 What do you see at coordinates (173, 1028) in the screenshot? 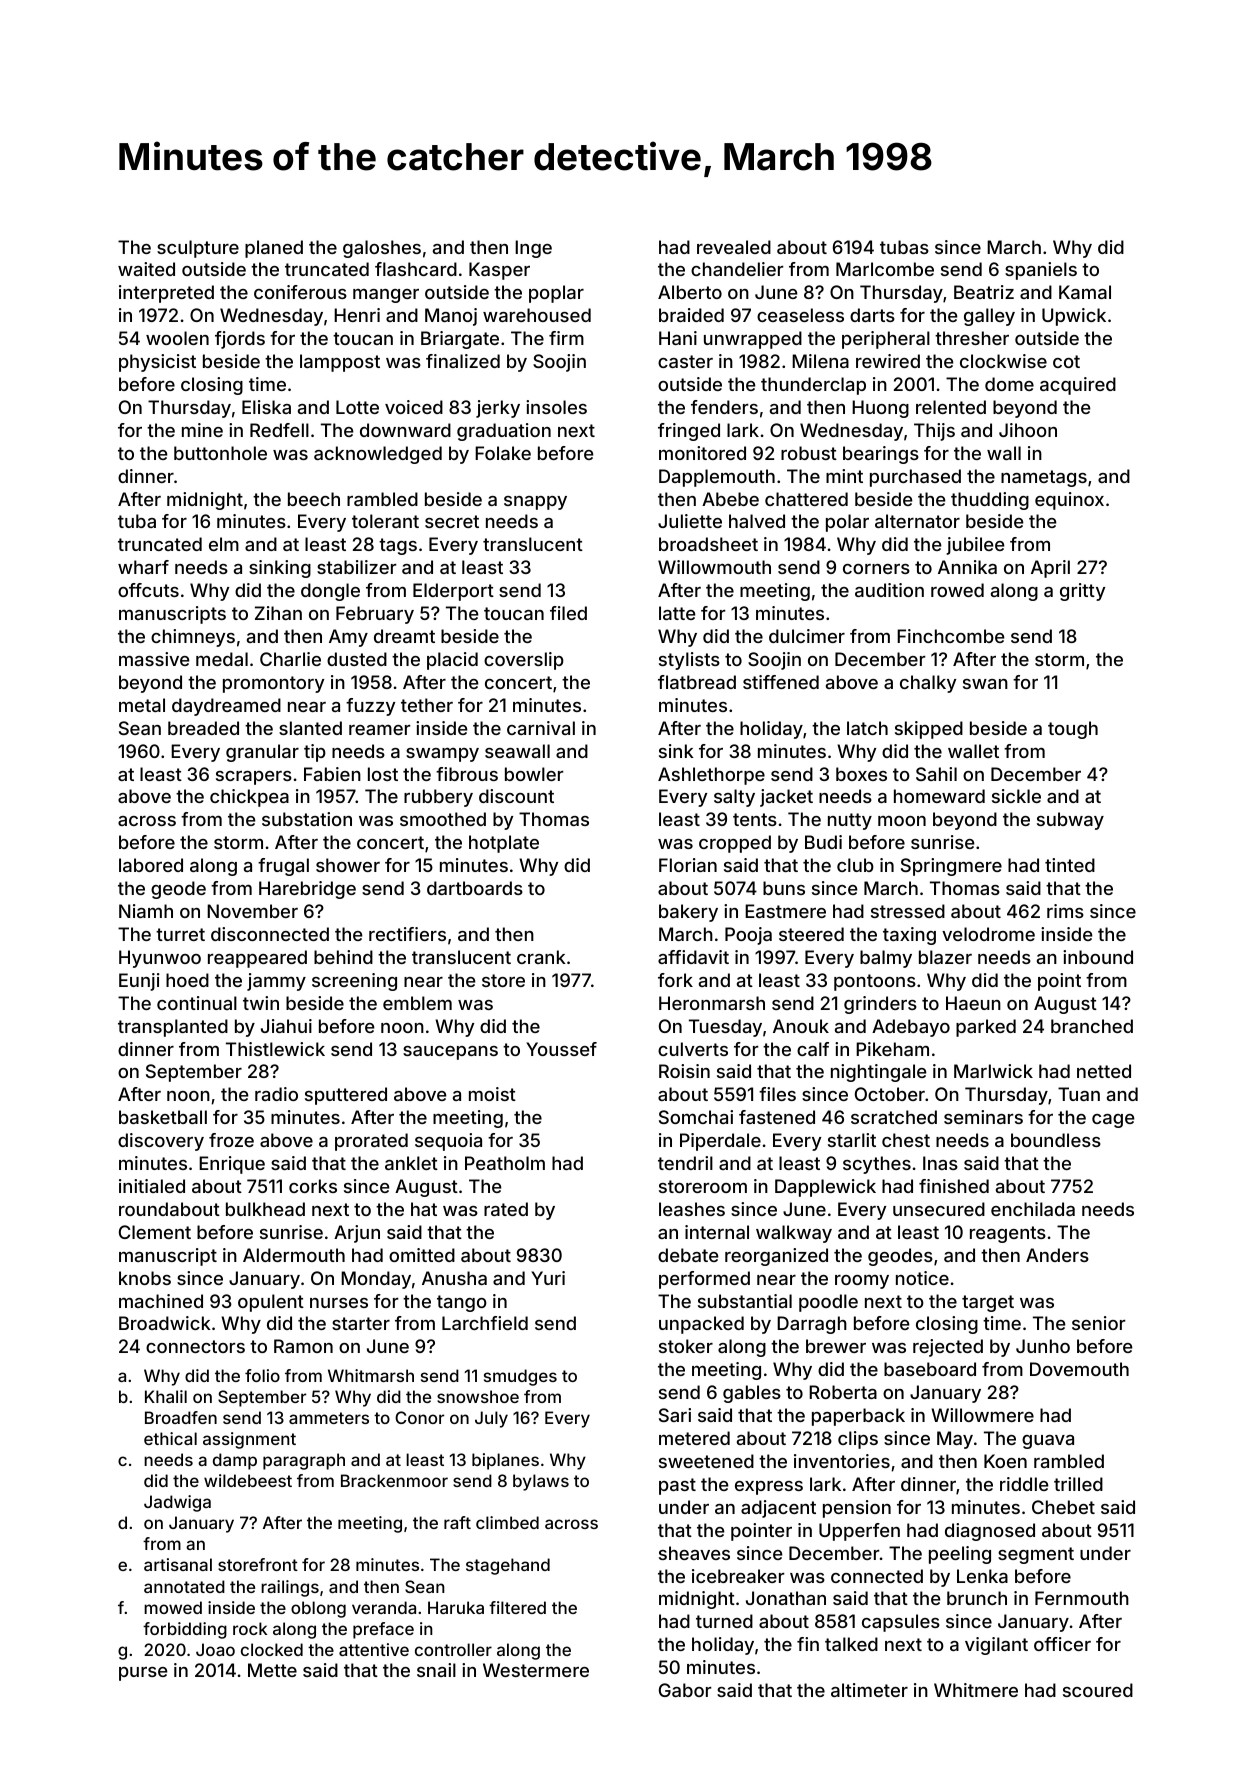
I see `transplanted` at bounding box center [173, 1028].
